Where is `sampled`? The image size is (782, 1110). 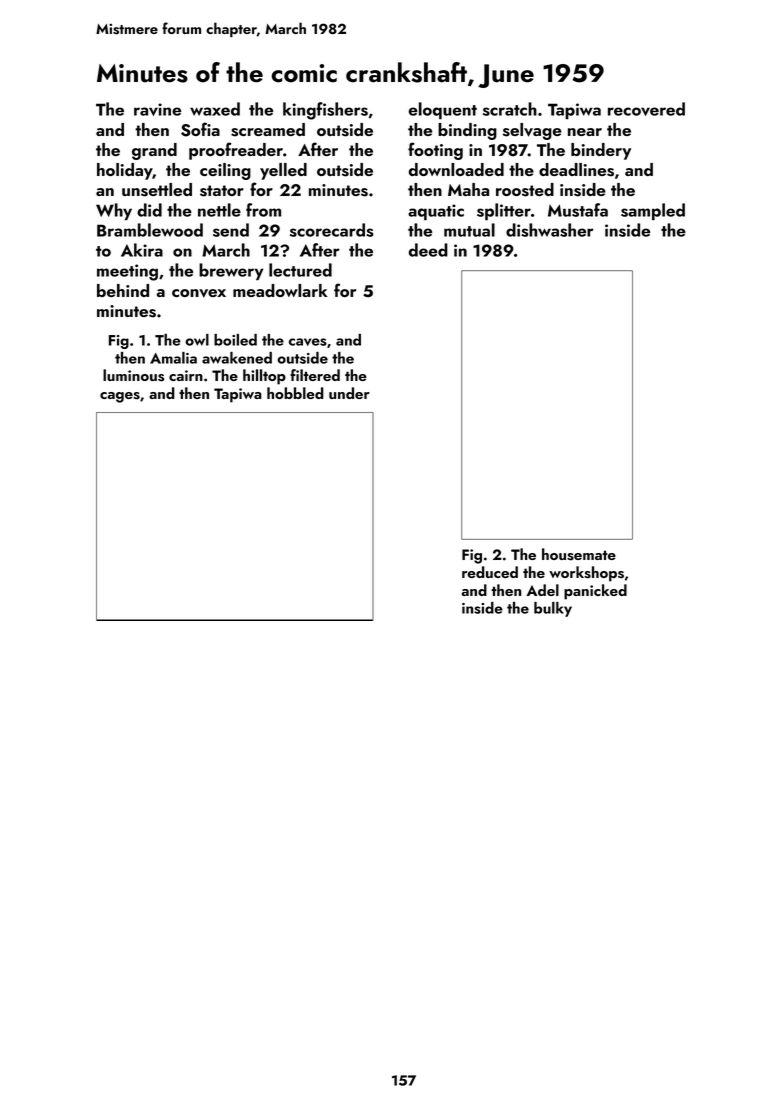 sampled is located at coordinates (653, 211).
